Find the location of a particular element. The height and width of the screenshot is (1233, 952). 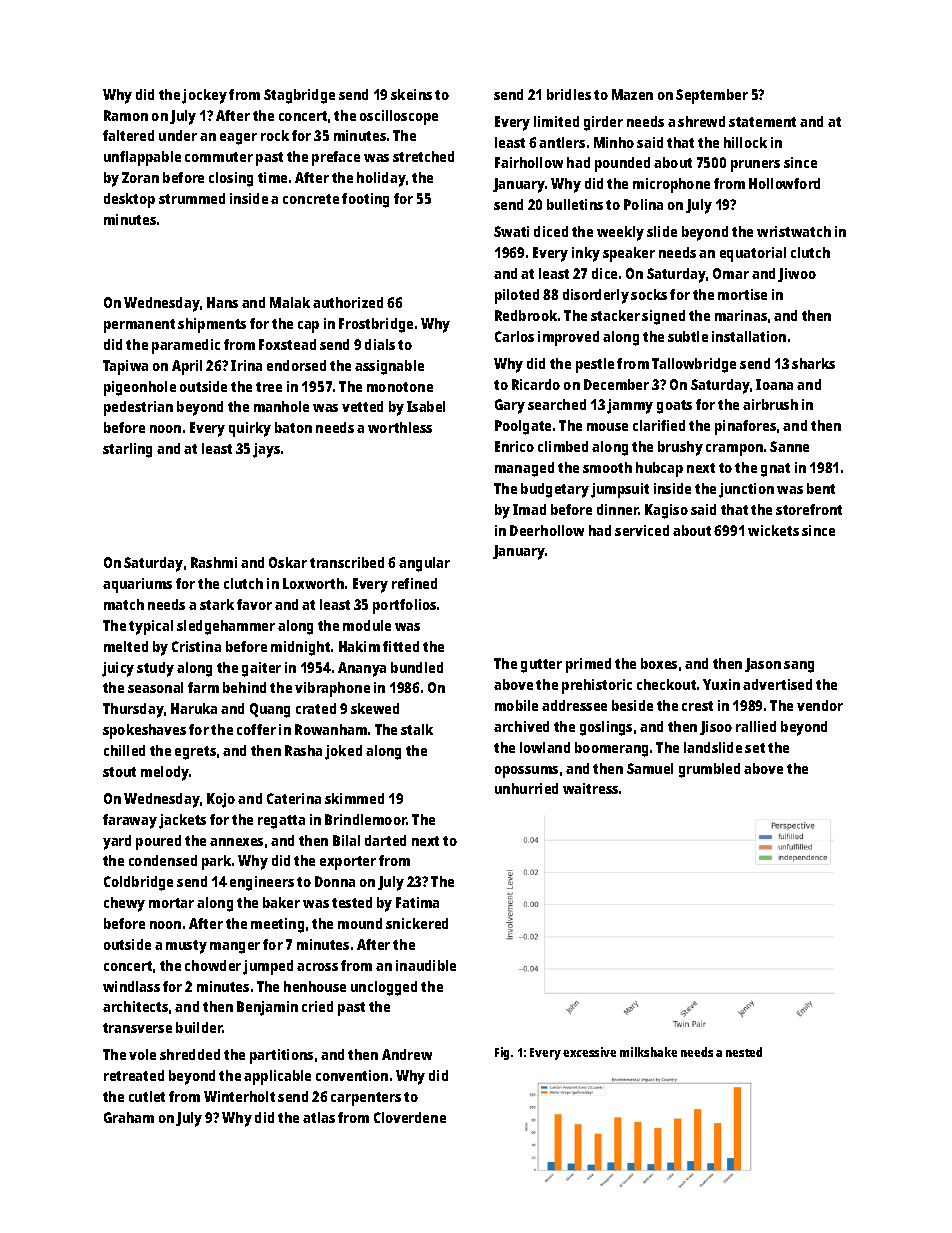

permanent is located at coordinates (139, 326).
